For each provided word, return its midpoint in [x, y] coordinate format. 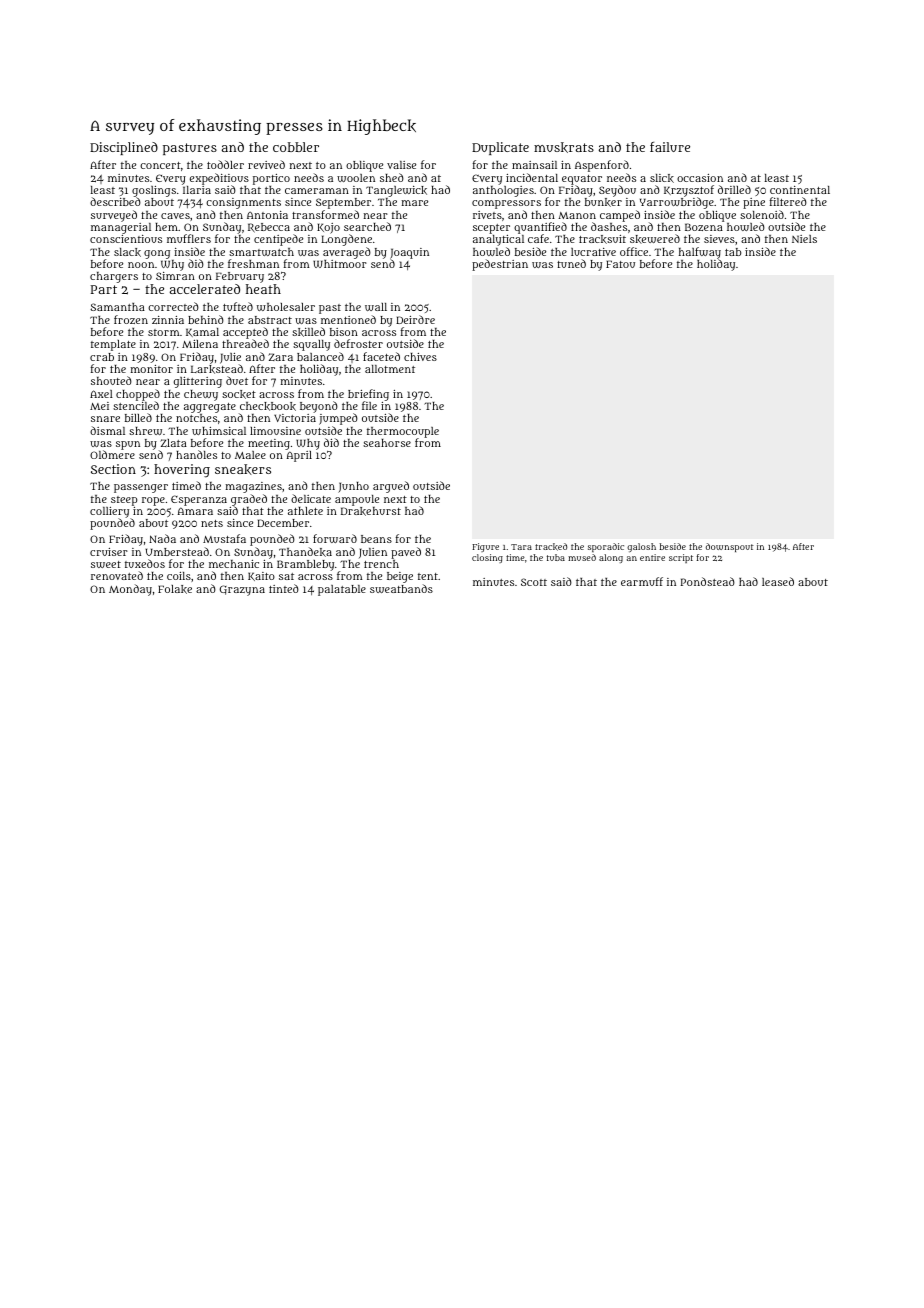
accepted [245, 333]
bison [344, 332]
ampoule [357, 500]
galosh [641, 547]
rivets [487, 215]
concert [160, 165]
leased [778, 581]
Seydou [617, 191]
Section [113, 469]
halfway [700, 253]
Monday [130, 590]
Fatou [620, 264]
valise [401, 165]
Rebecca [269, 228]
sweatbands [401, 588]
